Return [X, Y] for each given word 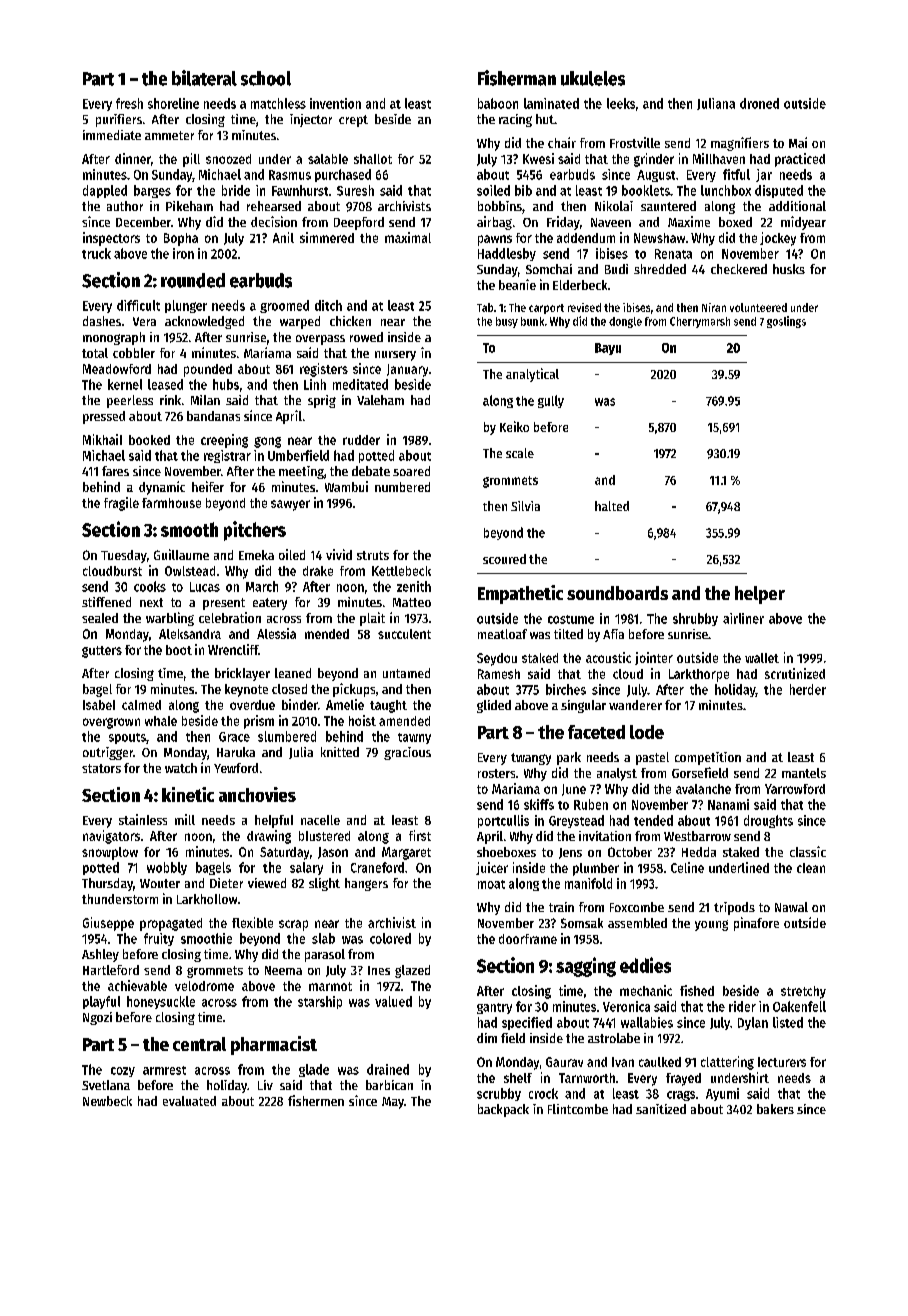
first [420, 835]
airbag [494, 223]
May [393, 1103]
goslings [786, 322]
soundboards [617, 593]
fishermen [316, 1100]
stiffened [106, 602]
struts [373, 555]
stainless [143, 819]
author [125, 206]
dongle [625, 322]
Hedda [699, 852]
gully [551, 401]
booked [149, 440]
